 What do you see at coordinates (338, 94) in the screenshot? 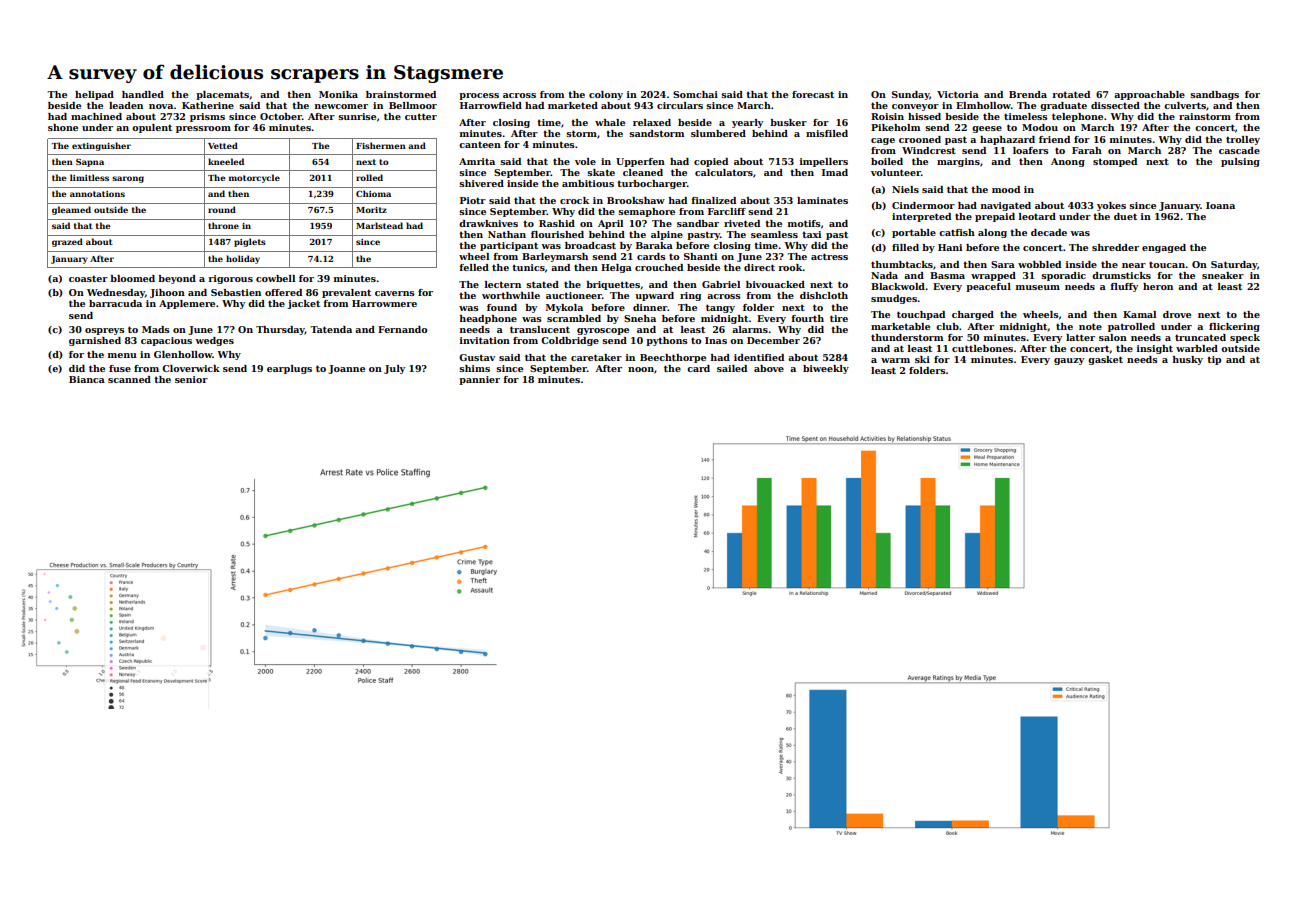
I see `Monika` at bounding box center [338, 94].
